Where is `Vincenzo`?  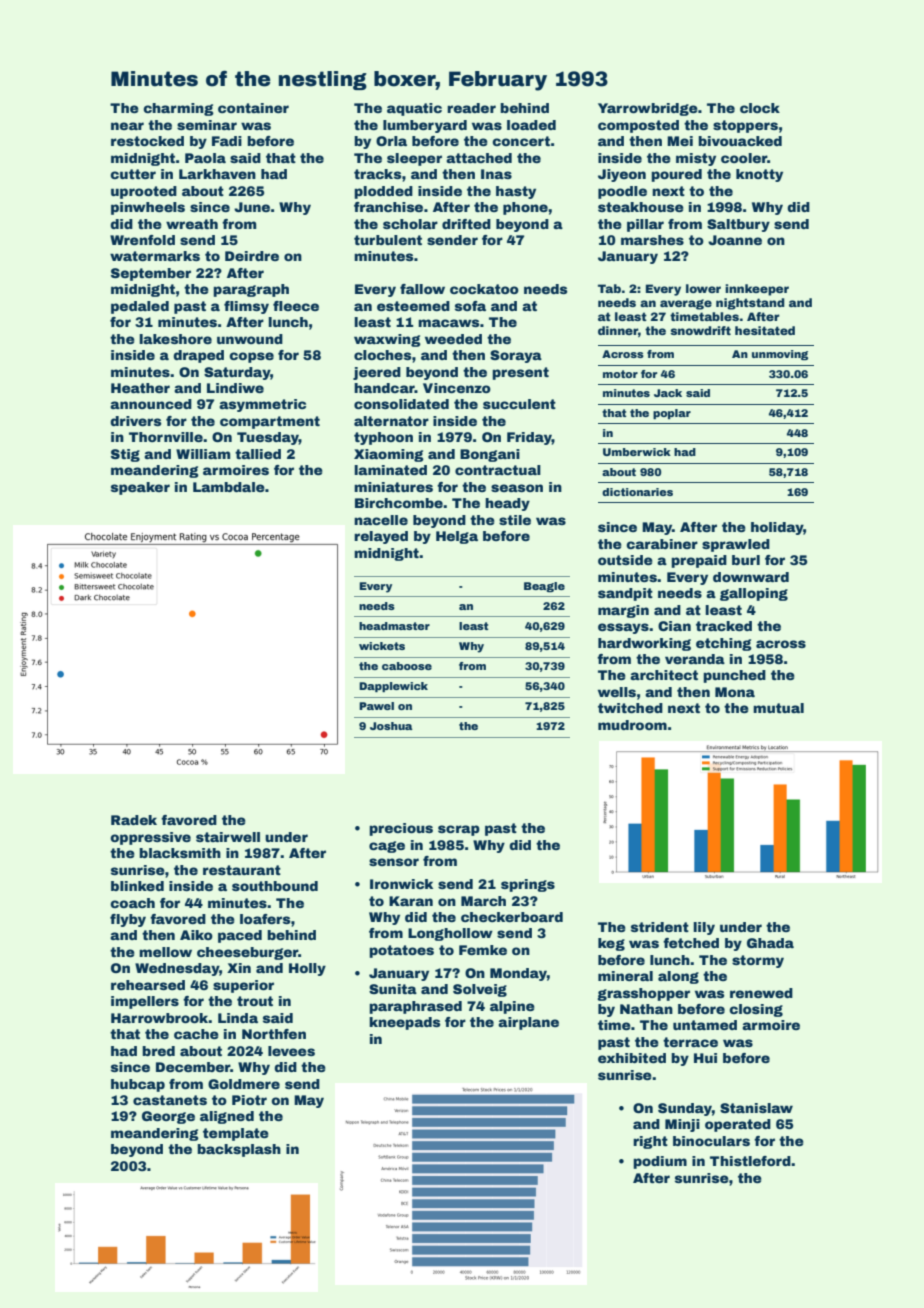 Vincenzo is located at coordinates (457, 388).
